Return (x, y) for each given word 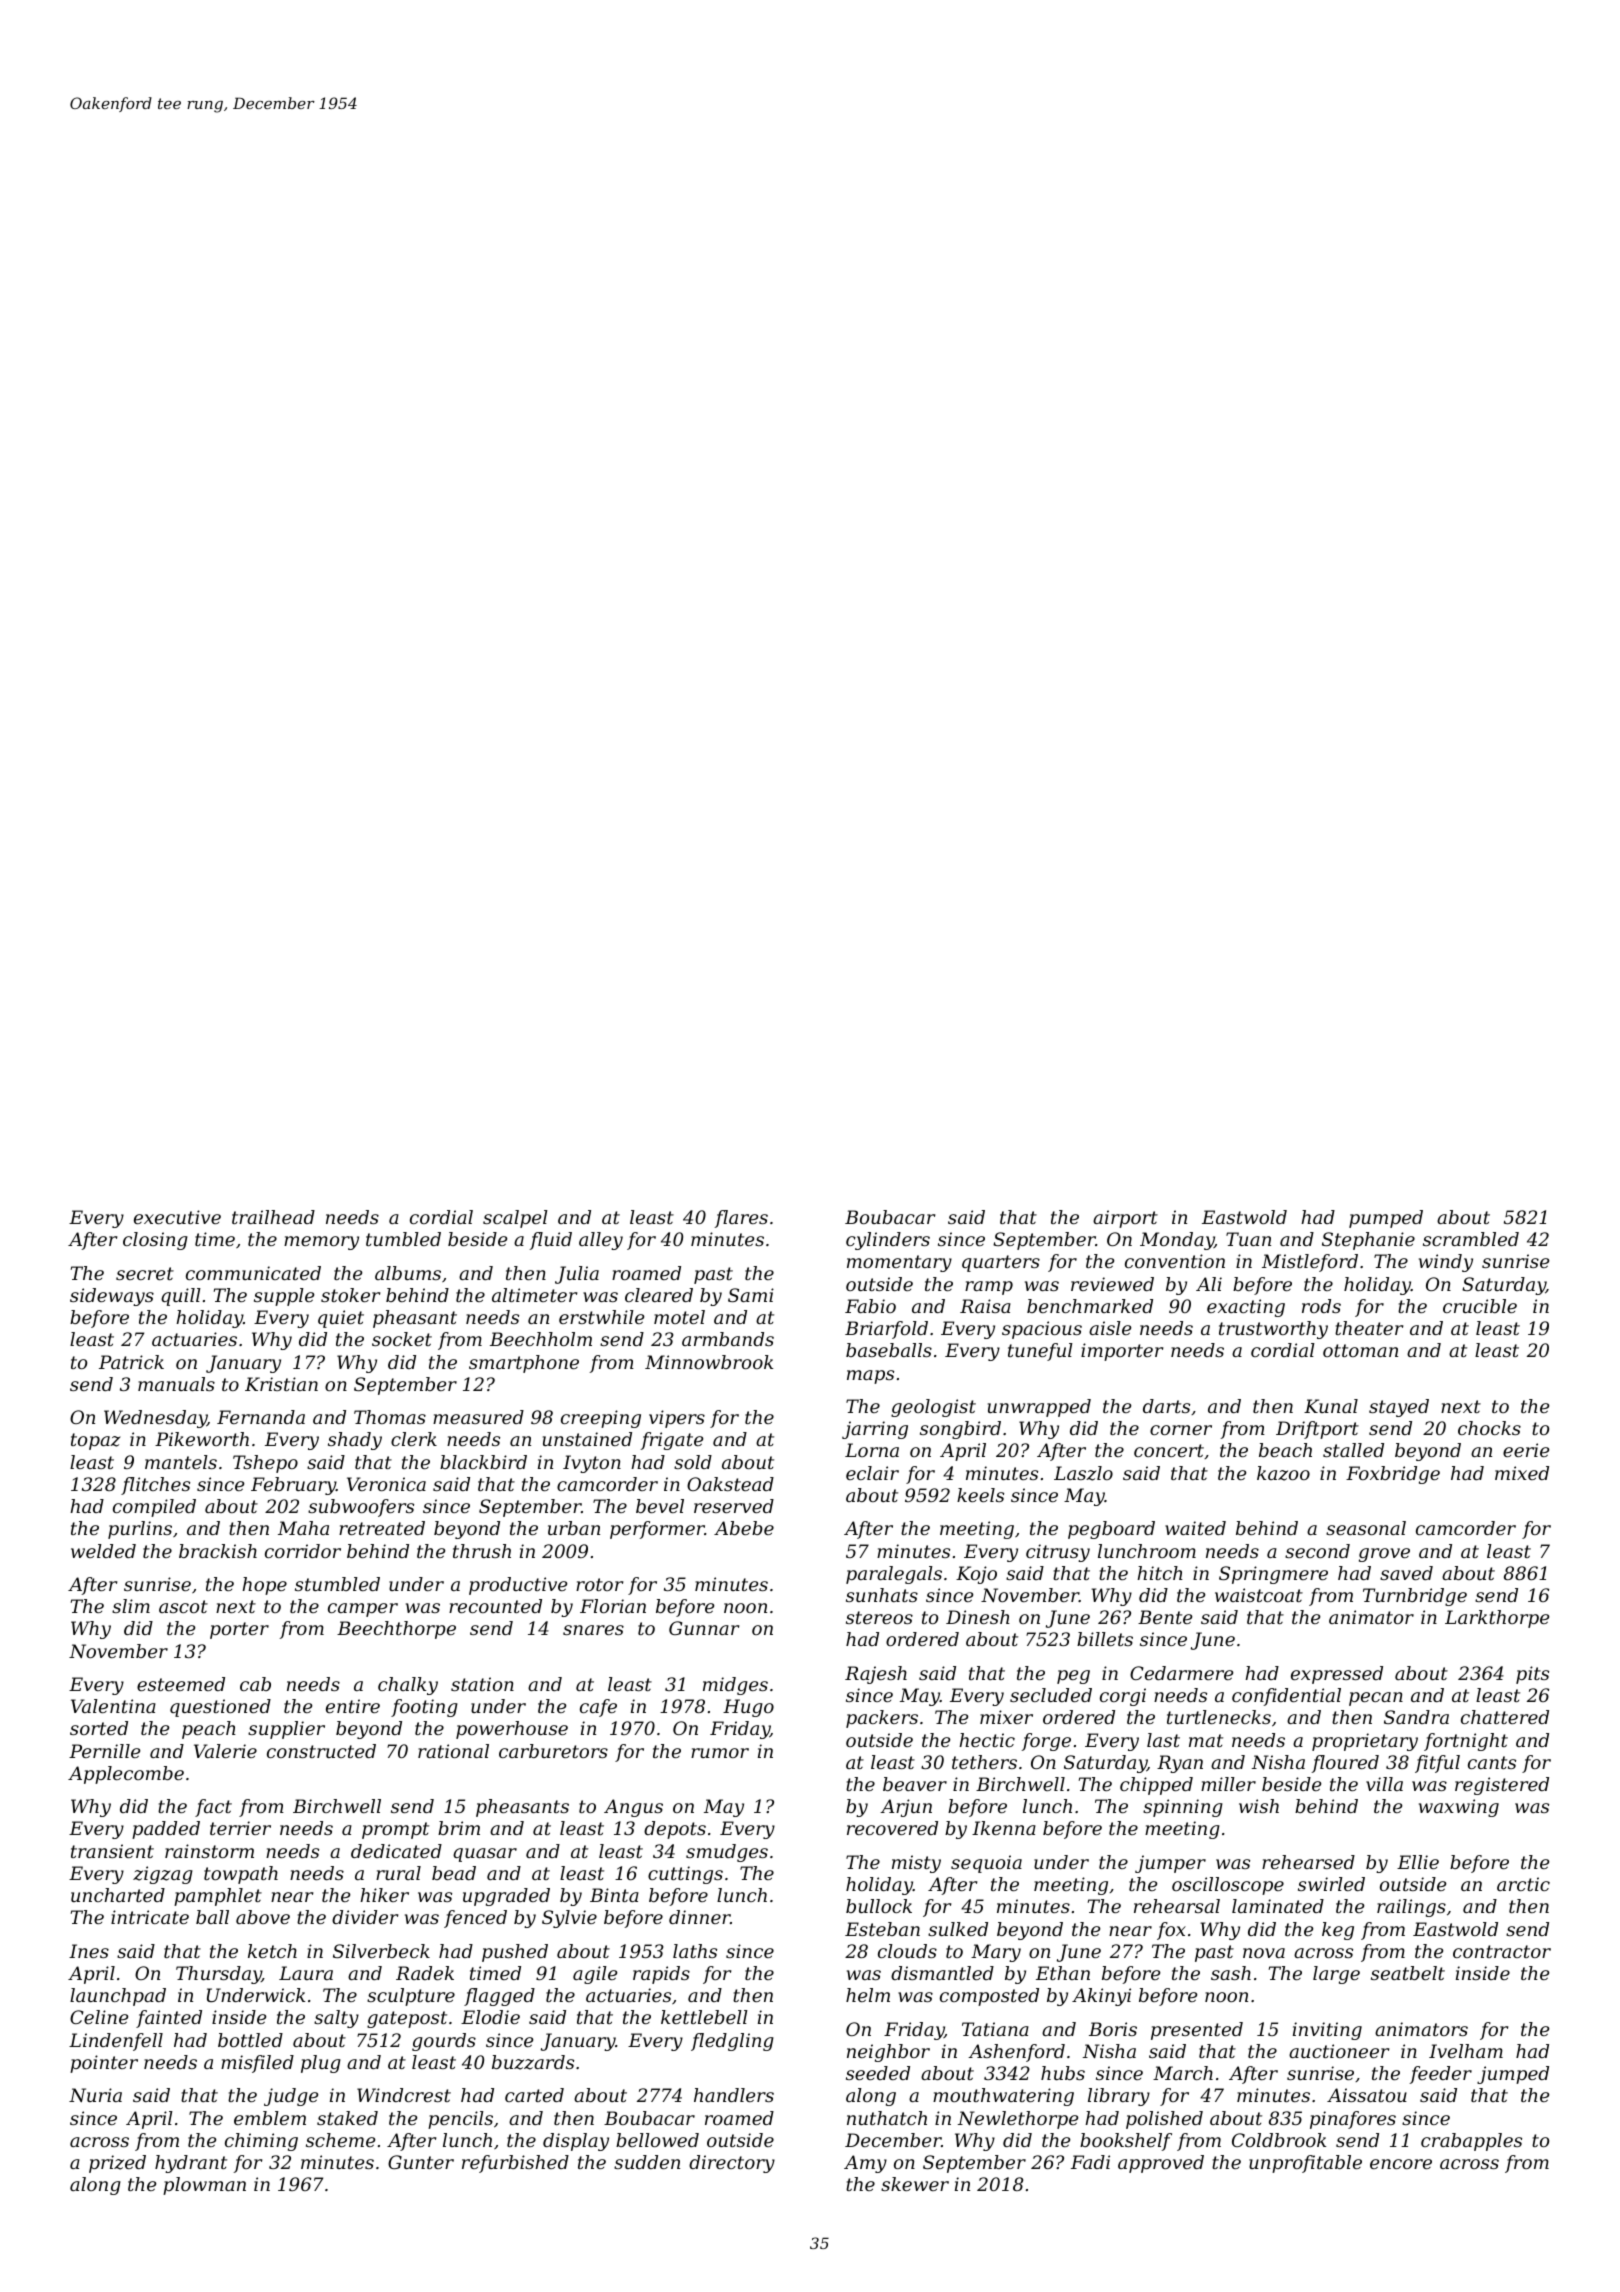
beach (1285, 1450)
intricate (150, 1917)
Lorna (872, 1450)
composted (989, 1997)
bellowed (657, 2140)
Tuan (1248, 1239)
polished (1164, 2120)
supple (284, 1297)
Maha (303, 1528)
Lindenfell (116, 2042)
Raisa (985, 1306)
